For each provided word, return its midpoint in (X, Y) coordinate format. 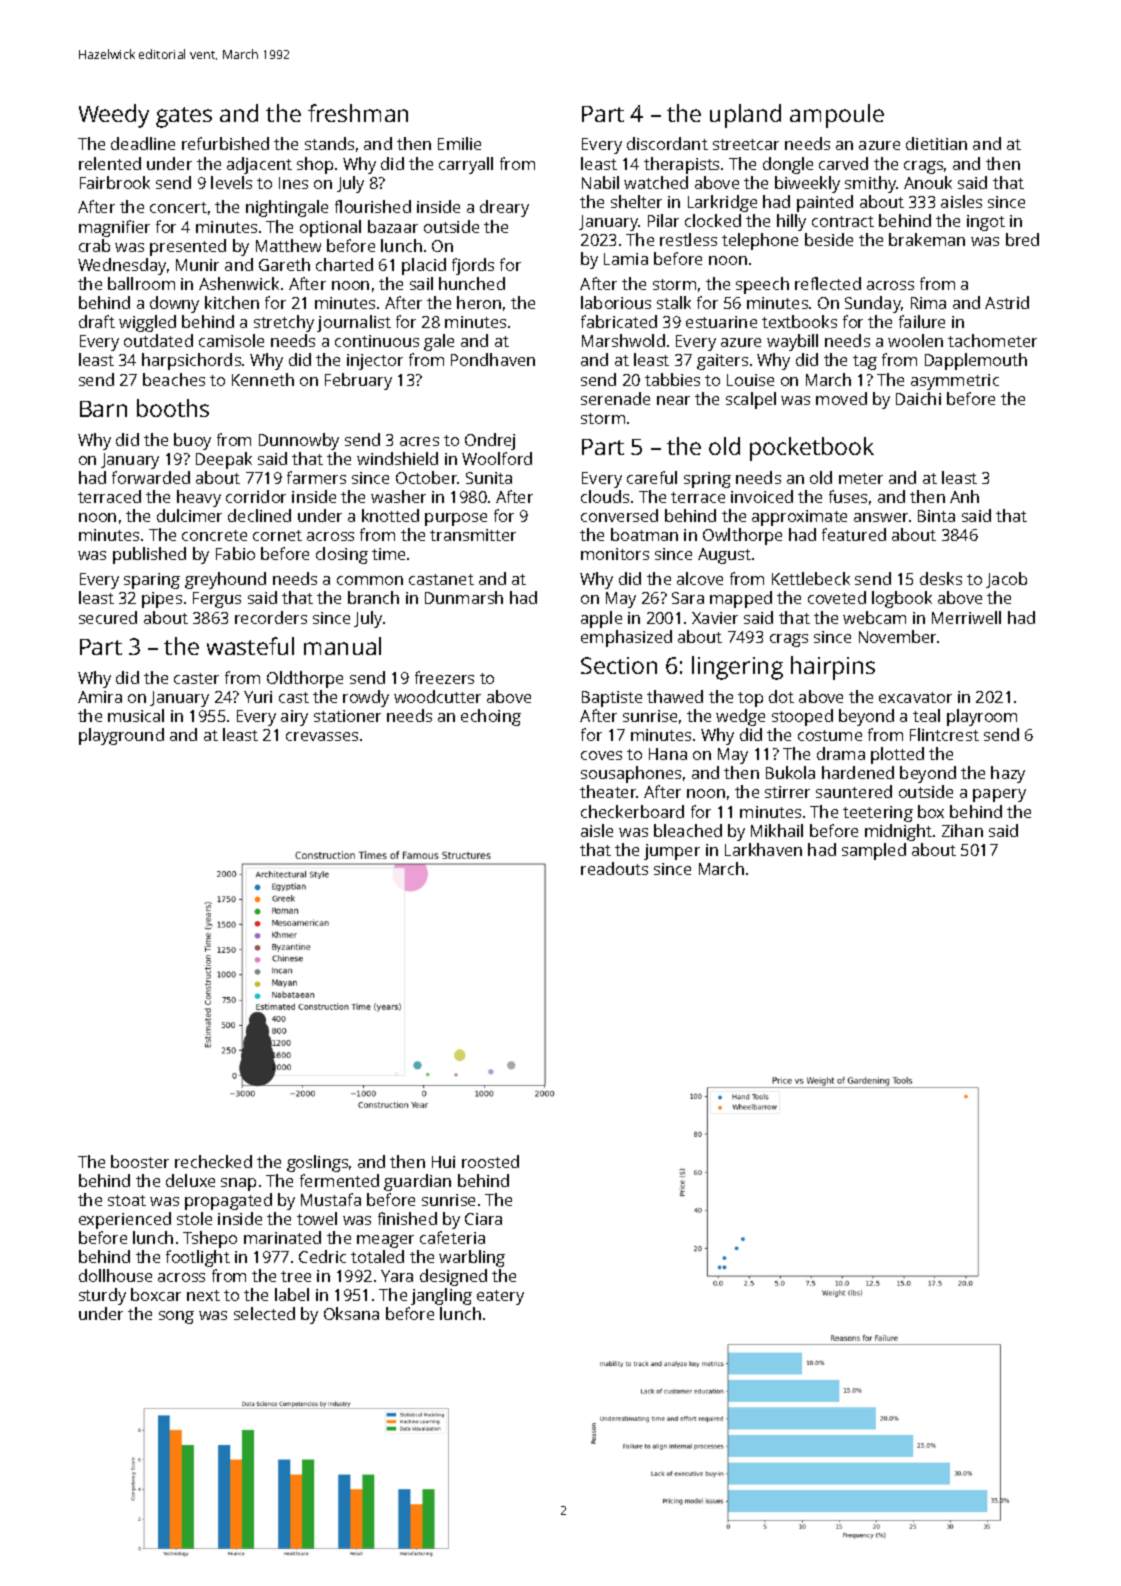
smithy (871, 184)
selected (264, 1313)
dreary (504, 208)
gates (184, 117)
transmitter (473, 535)
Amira (100, 697)
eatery (500, 1297)
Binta (936, 516)
